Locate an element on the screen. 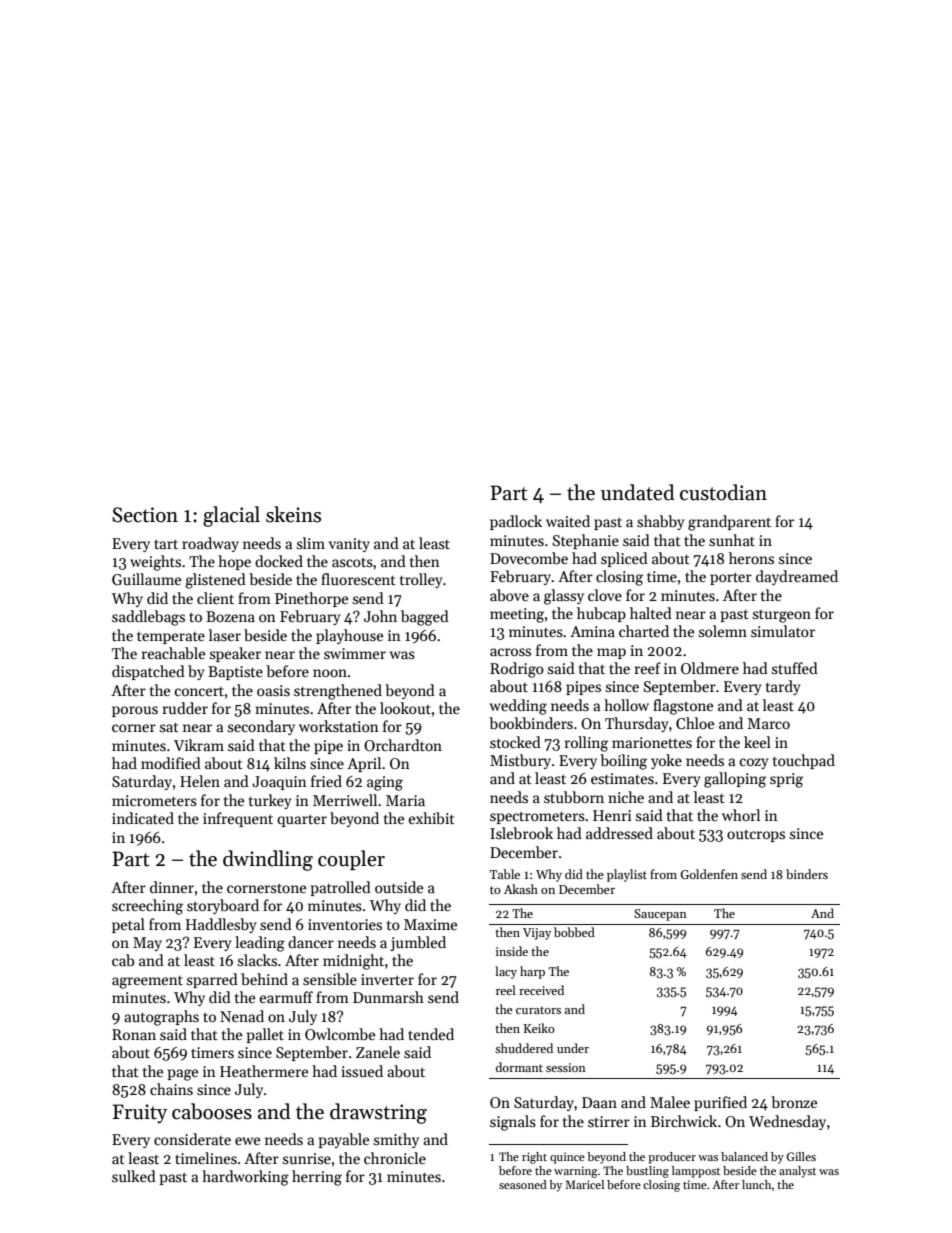 The image size is (952, 1233). herons is located at coordinates (751, 558).
